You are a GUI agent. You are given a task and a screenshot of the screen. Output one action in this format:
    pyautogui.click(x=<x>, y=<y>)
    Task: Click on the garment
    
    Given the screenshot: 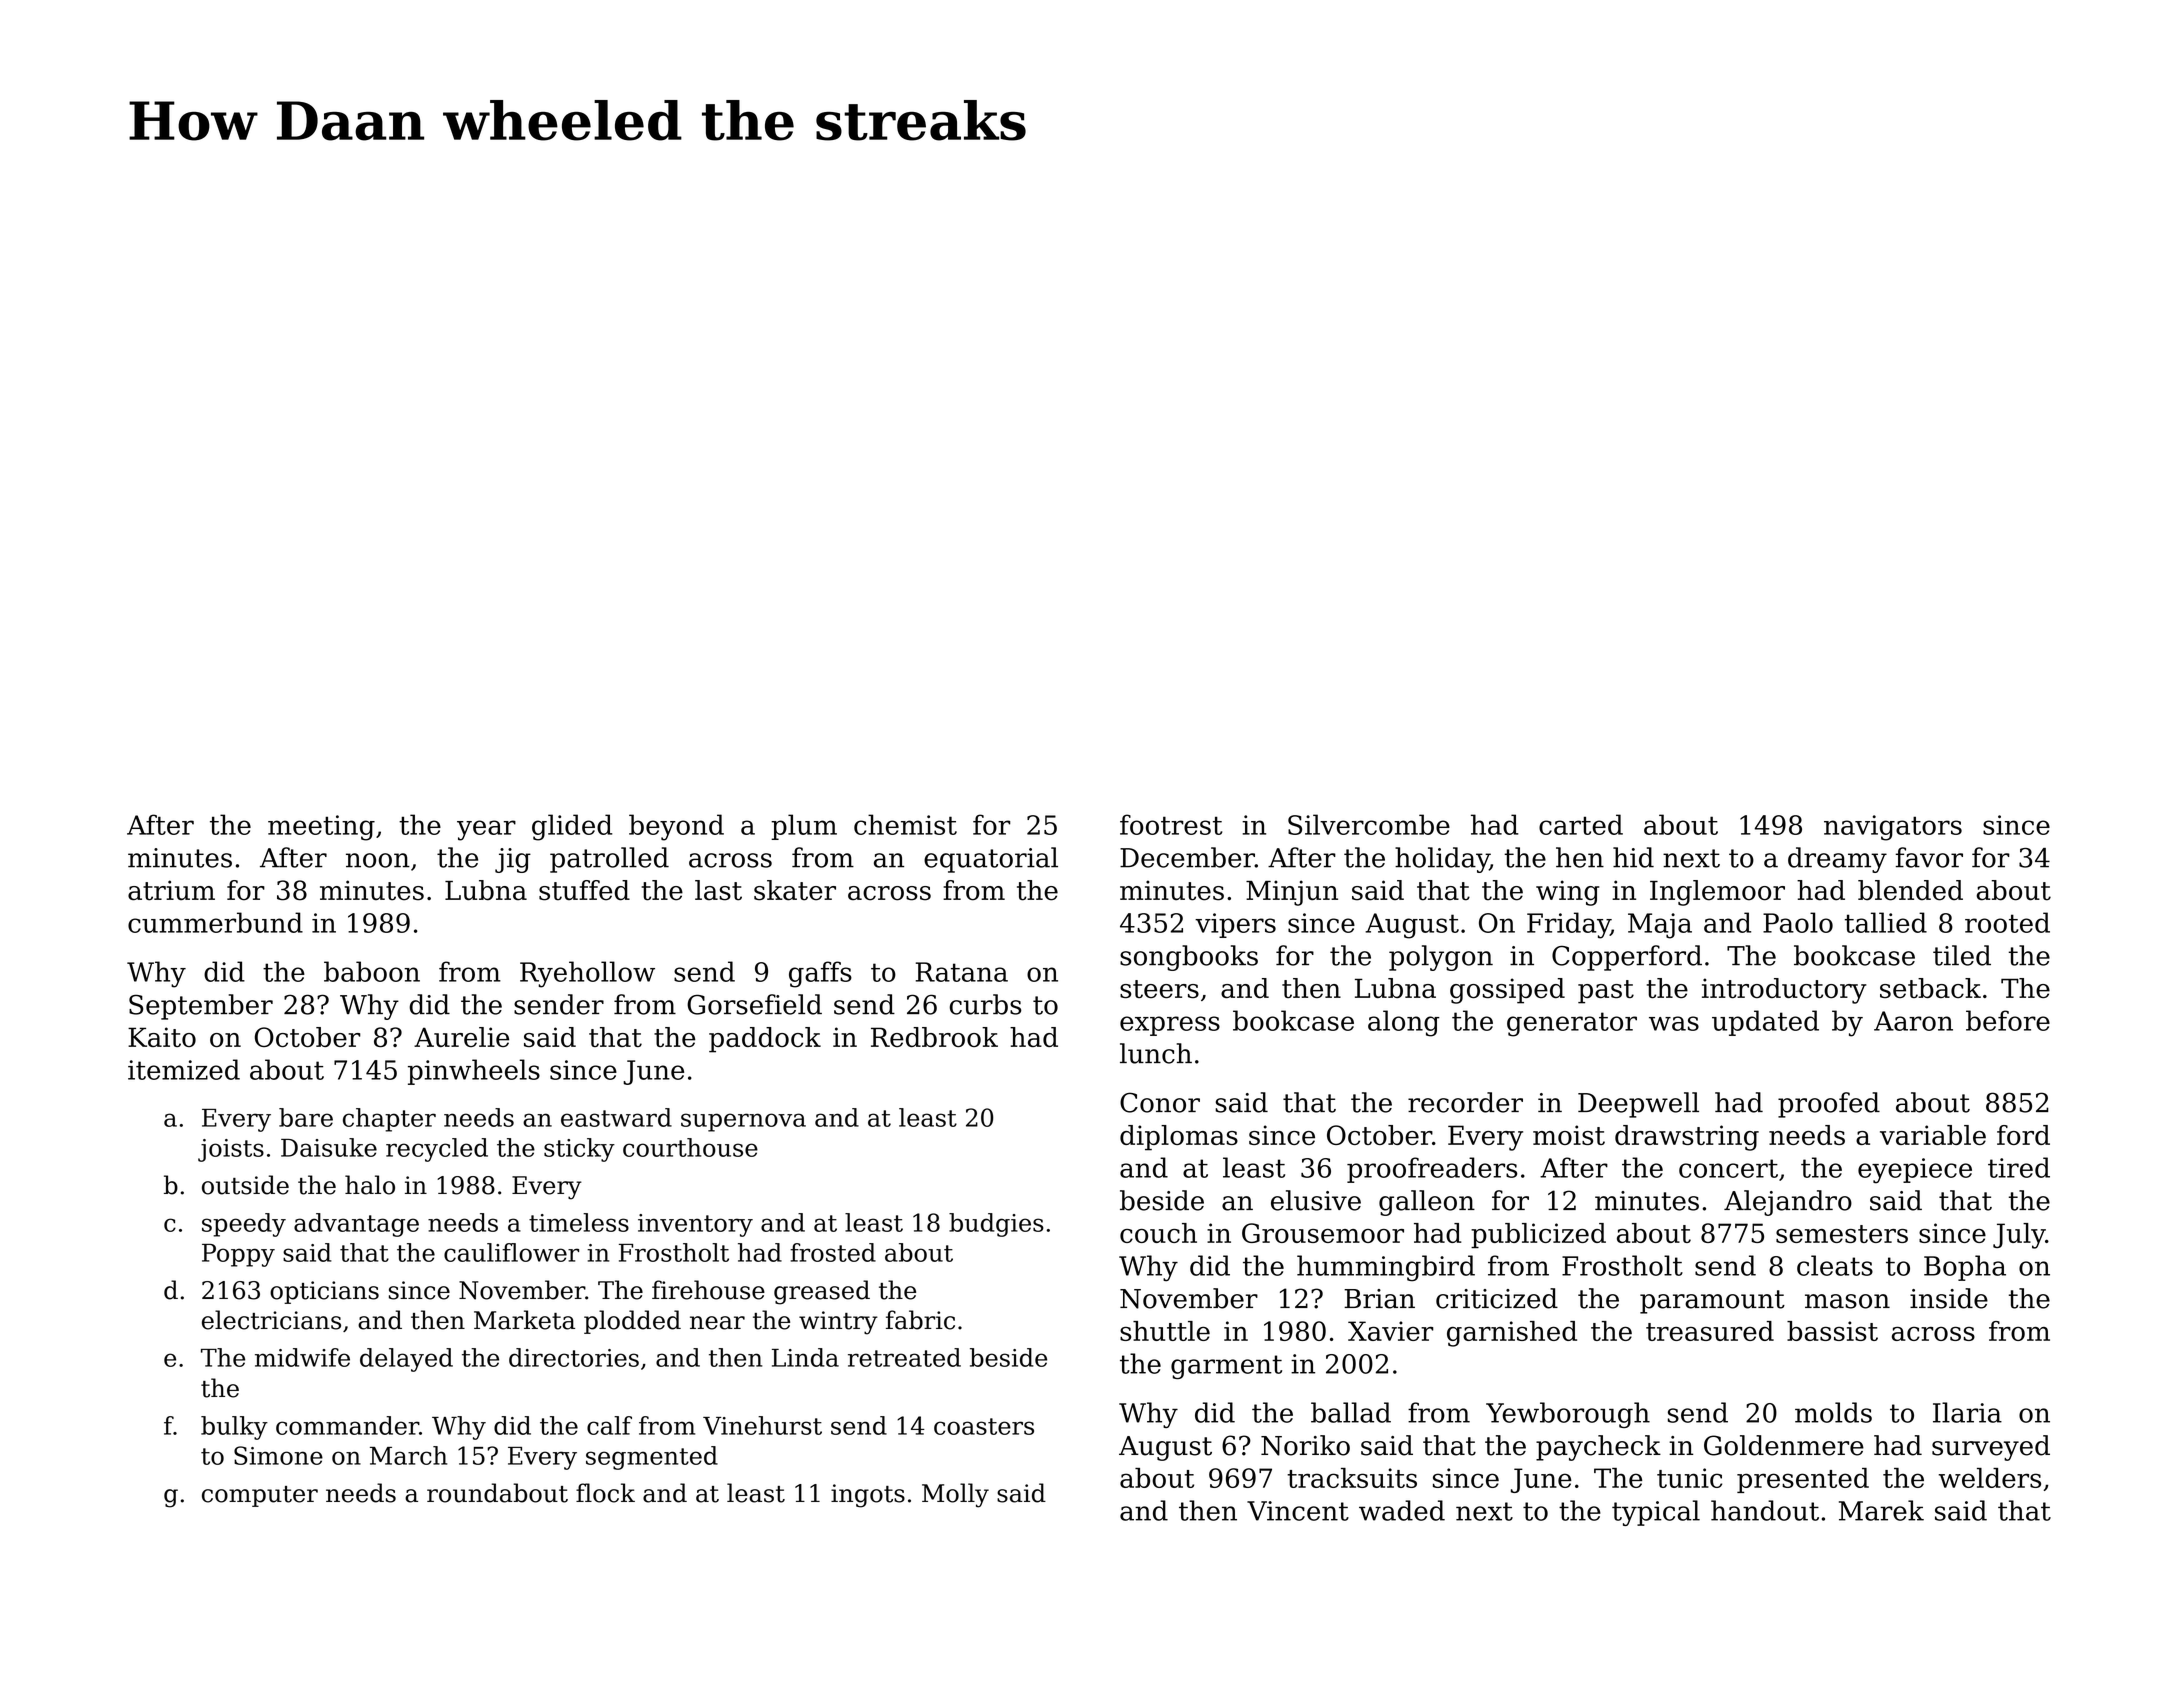 What is the action you would take?
    pyautogui.click(x=1226, y=1367)
